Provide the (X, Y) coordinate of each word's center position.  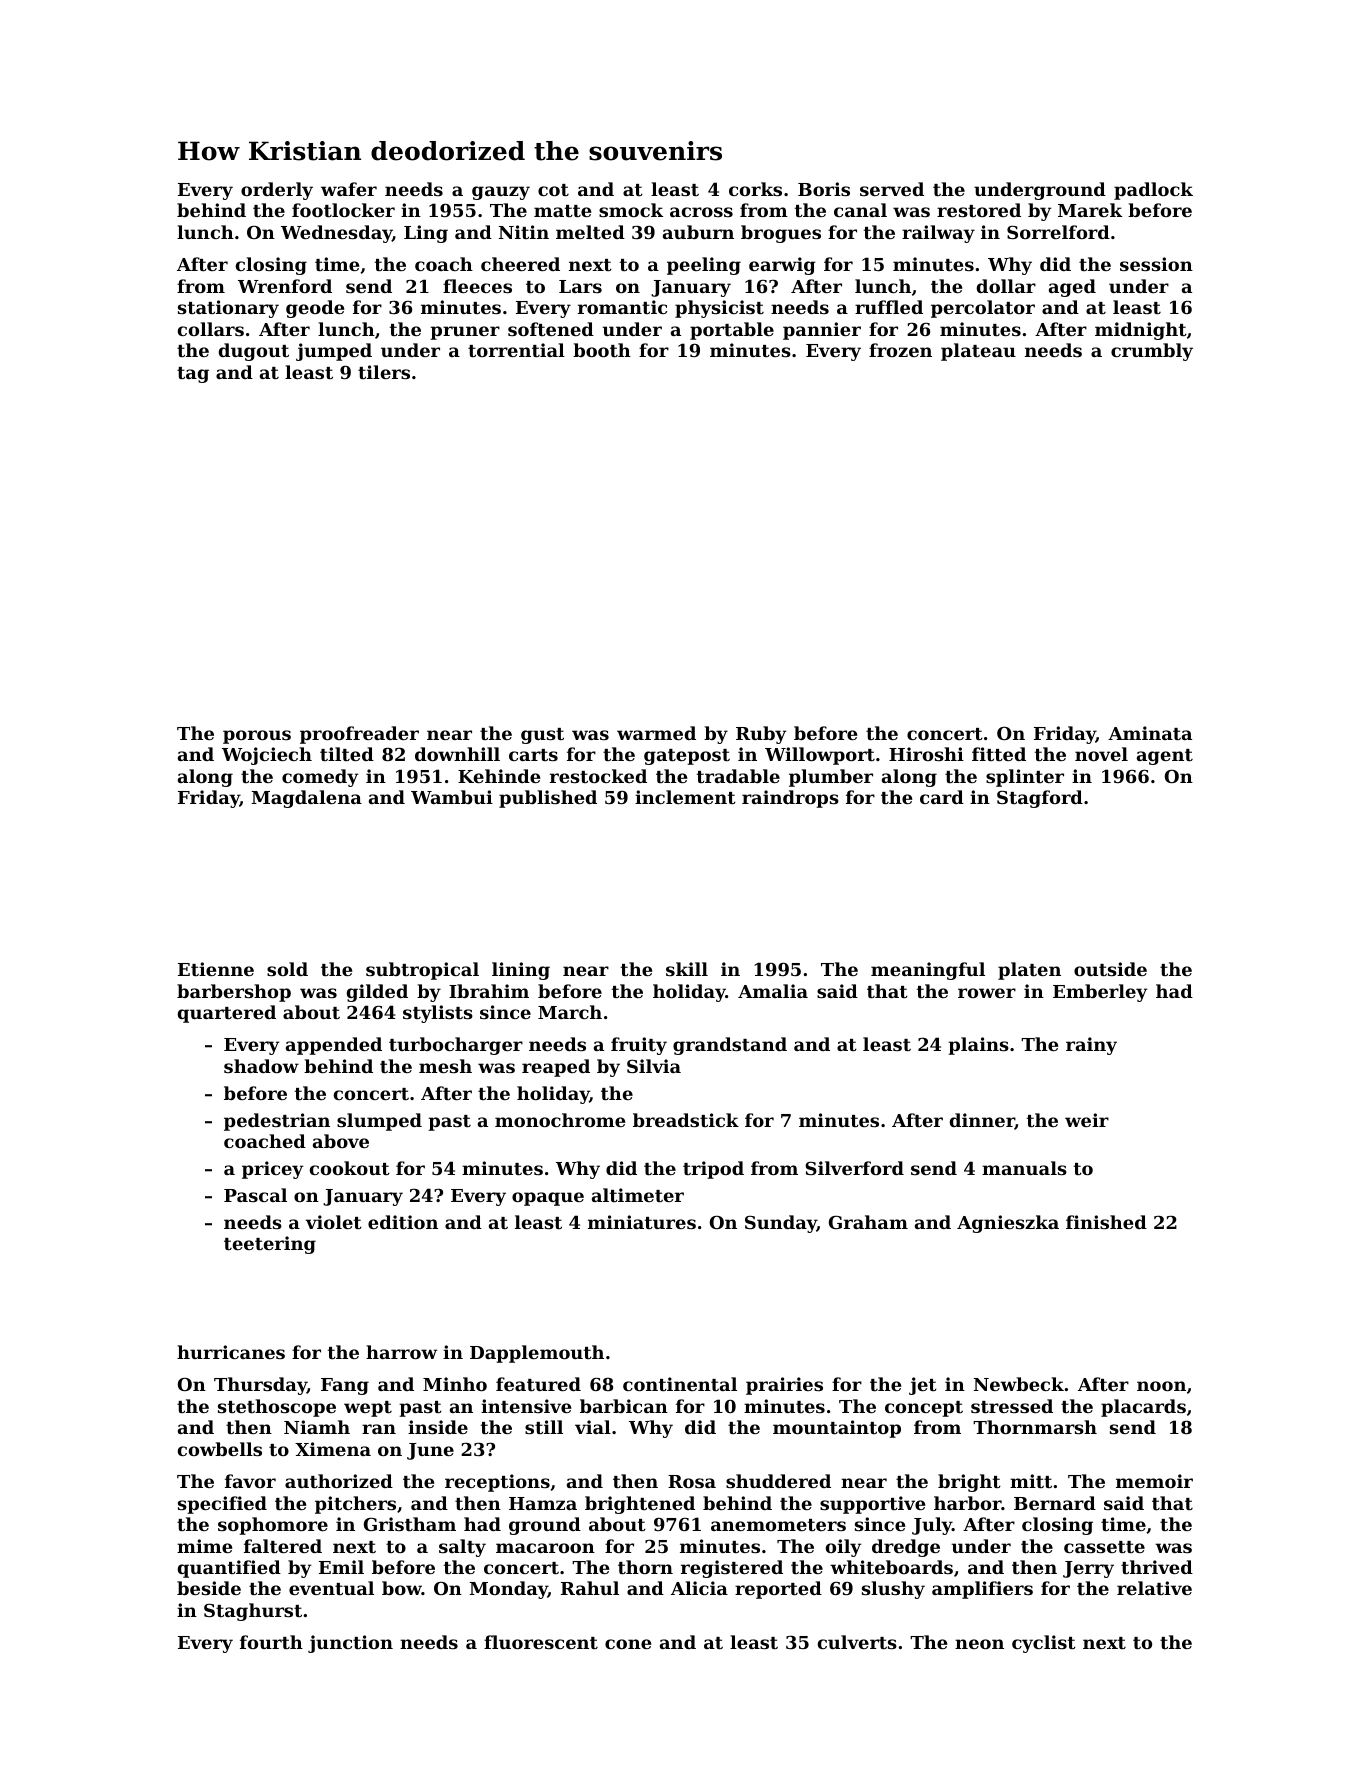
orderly (277, 191)
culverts (857, 1642)
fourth (271, 1642)
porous (257, 737)
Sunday (781, 1224)
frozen (900, 350)
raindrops (790, 799)
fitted (999, 754)
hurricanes (231, 1352)
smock (631, 210)
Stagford (1040, 799)
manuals (1024, 1168)
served (892, 189)
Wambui (452, 797)
